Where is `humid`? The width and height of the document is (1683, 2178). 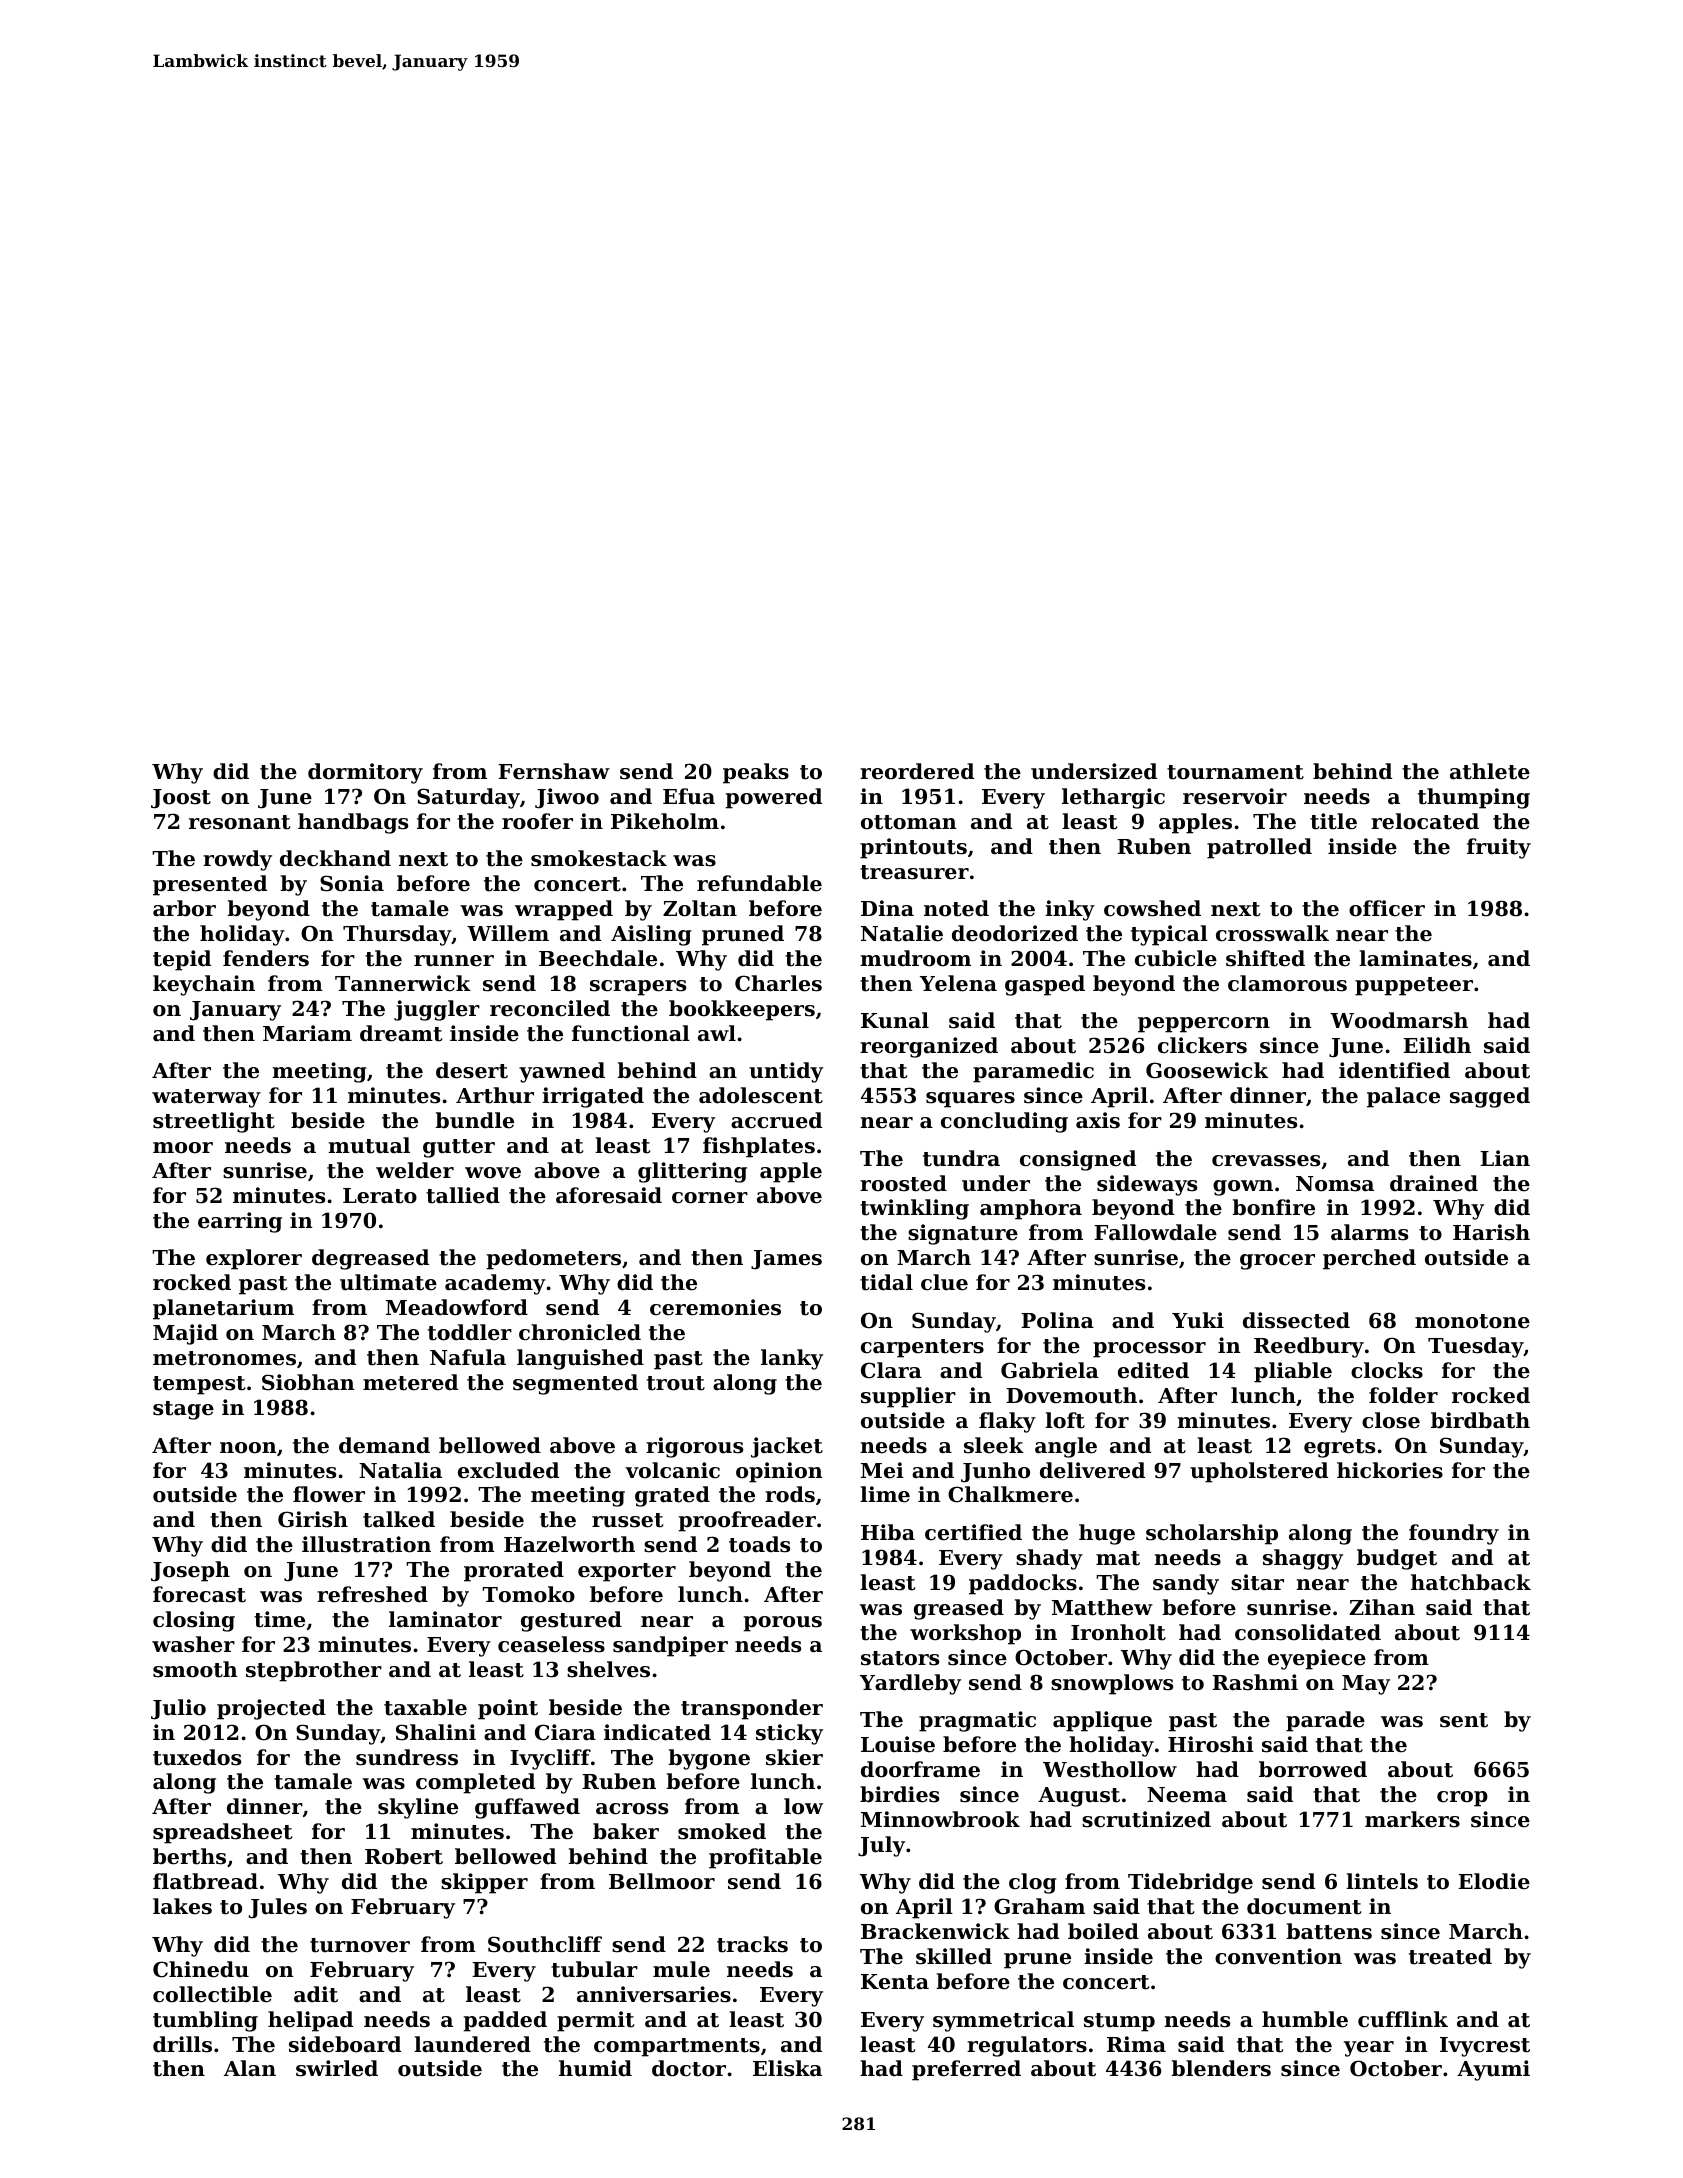 humid is located at coordinates (595, 2068).
